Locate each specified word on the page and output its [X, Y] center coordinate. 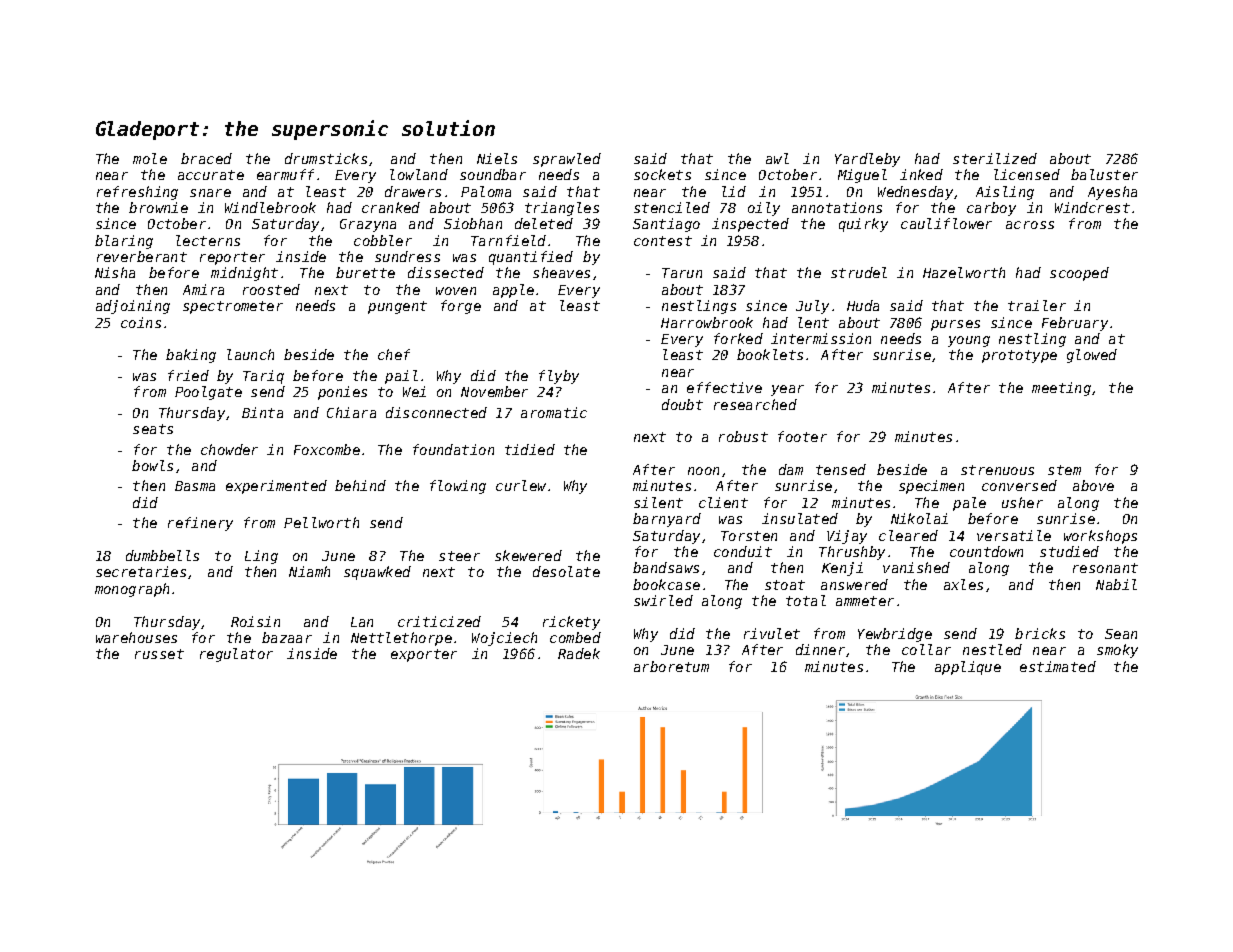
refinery [200, 524]
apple [513, 291]
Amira [203, 289]
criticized [439, 621]
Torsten [749, 536]
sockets [662, 174]
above [1093, 485]
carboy [991, 209]
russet [159, 654]
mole [150, 158]
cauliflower [946, 223]
